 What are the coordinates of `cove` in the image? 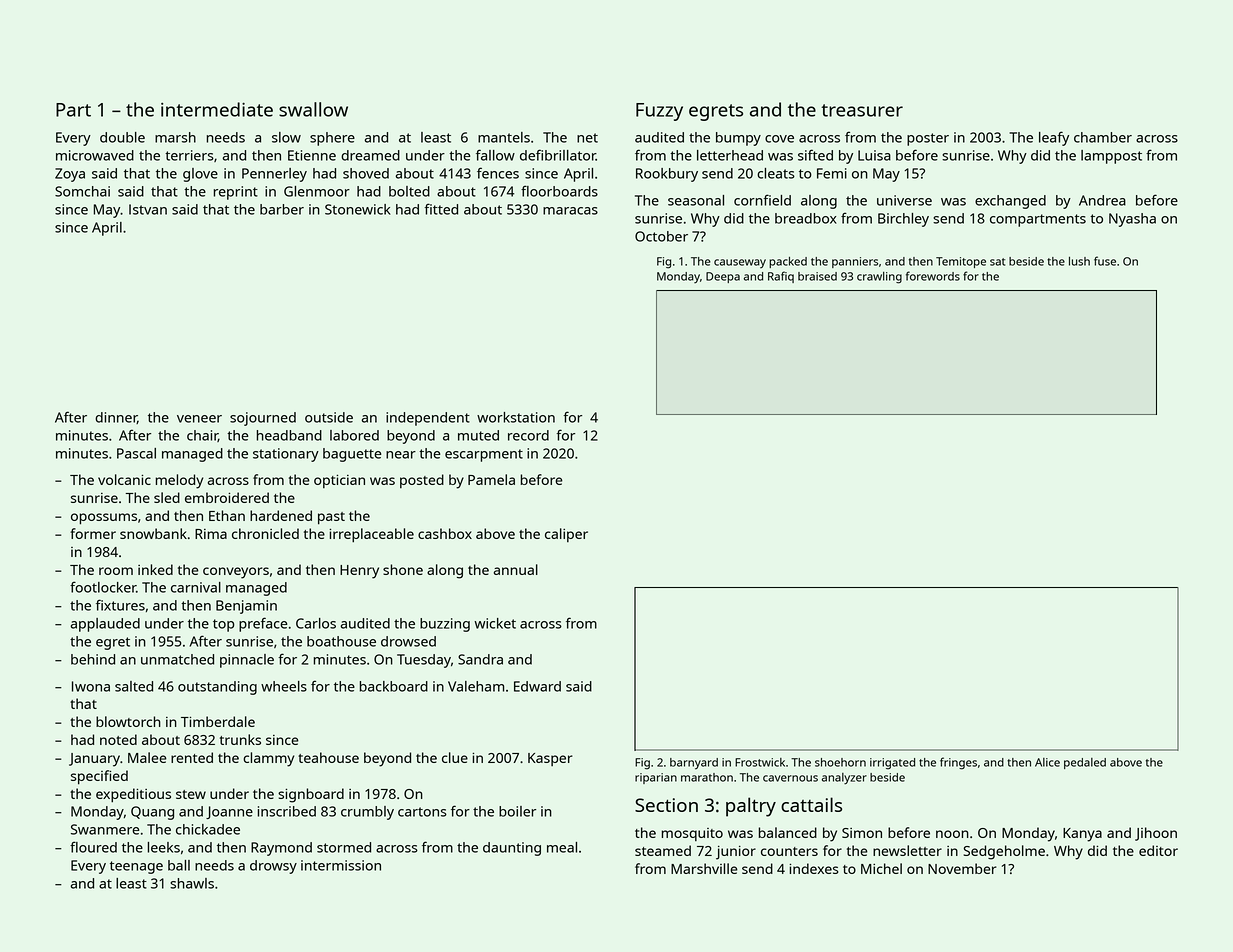 It's located at (779, 139).
